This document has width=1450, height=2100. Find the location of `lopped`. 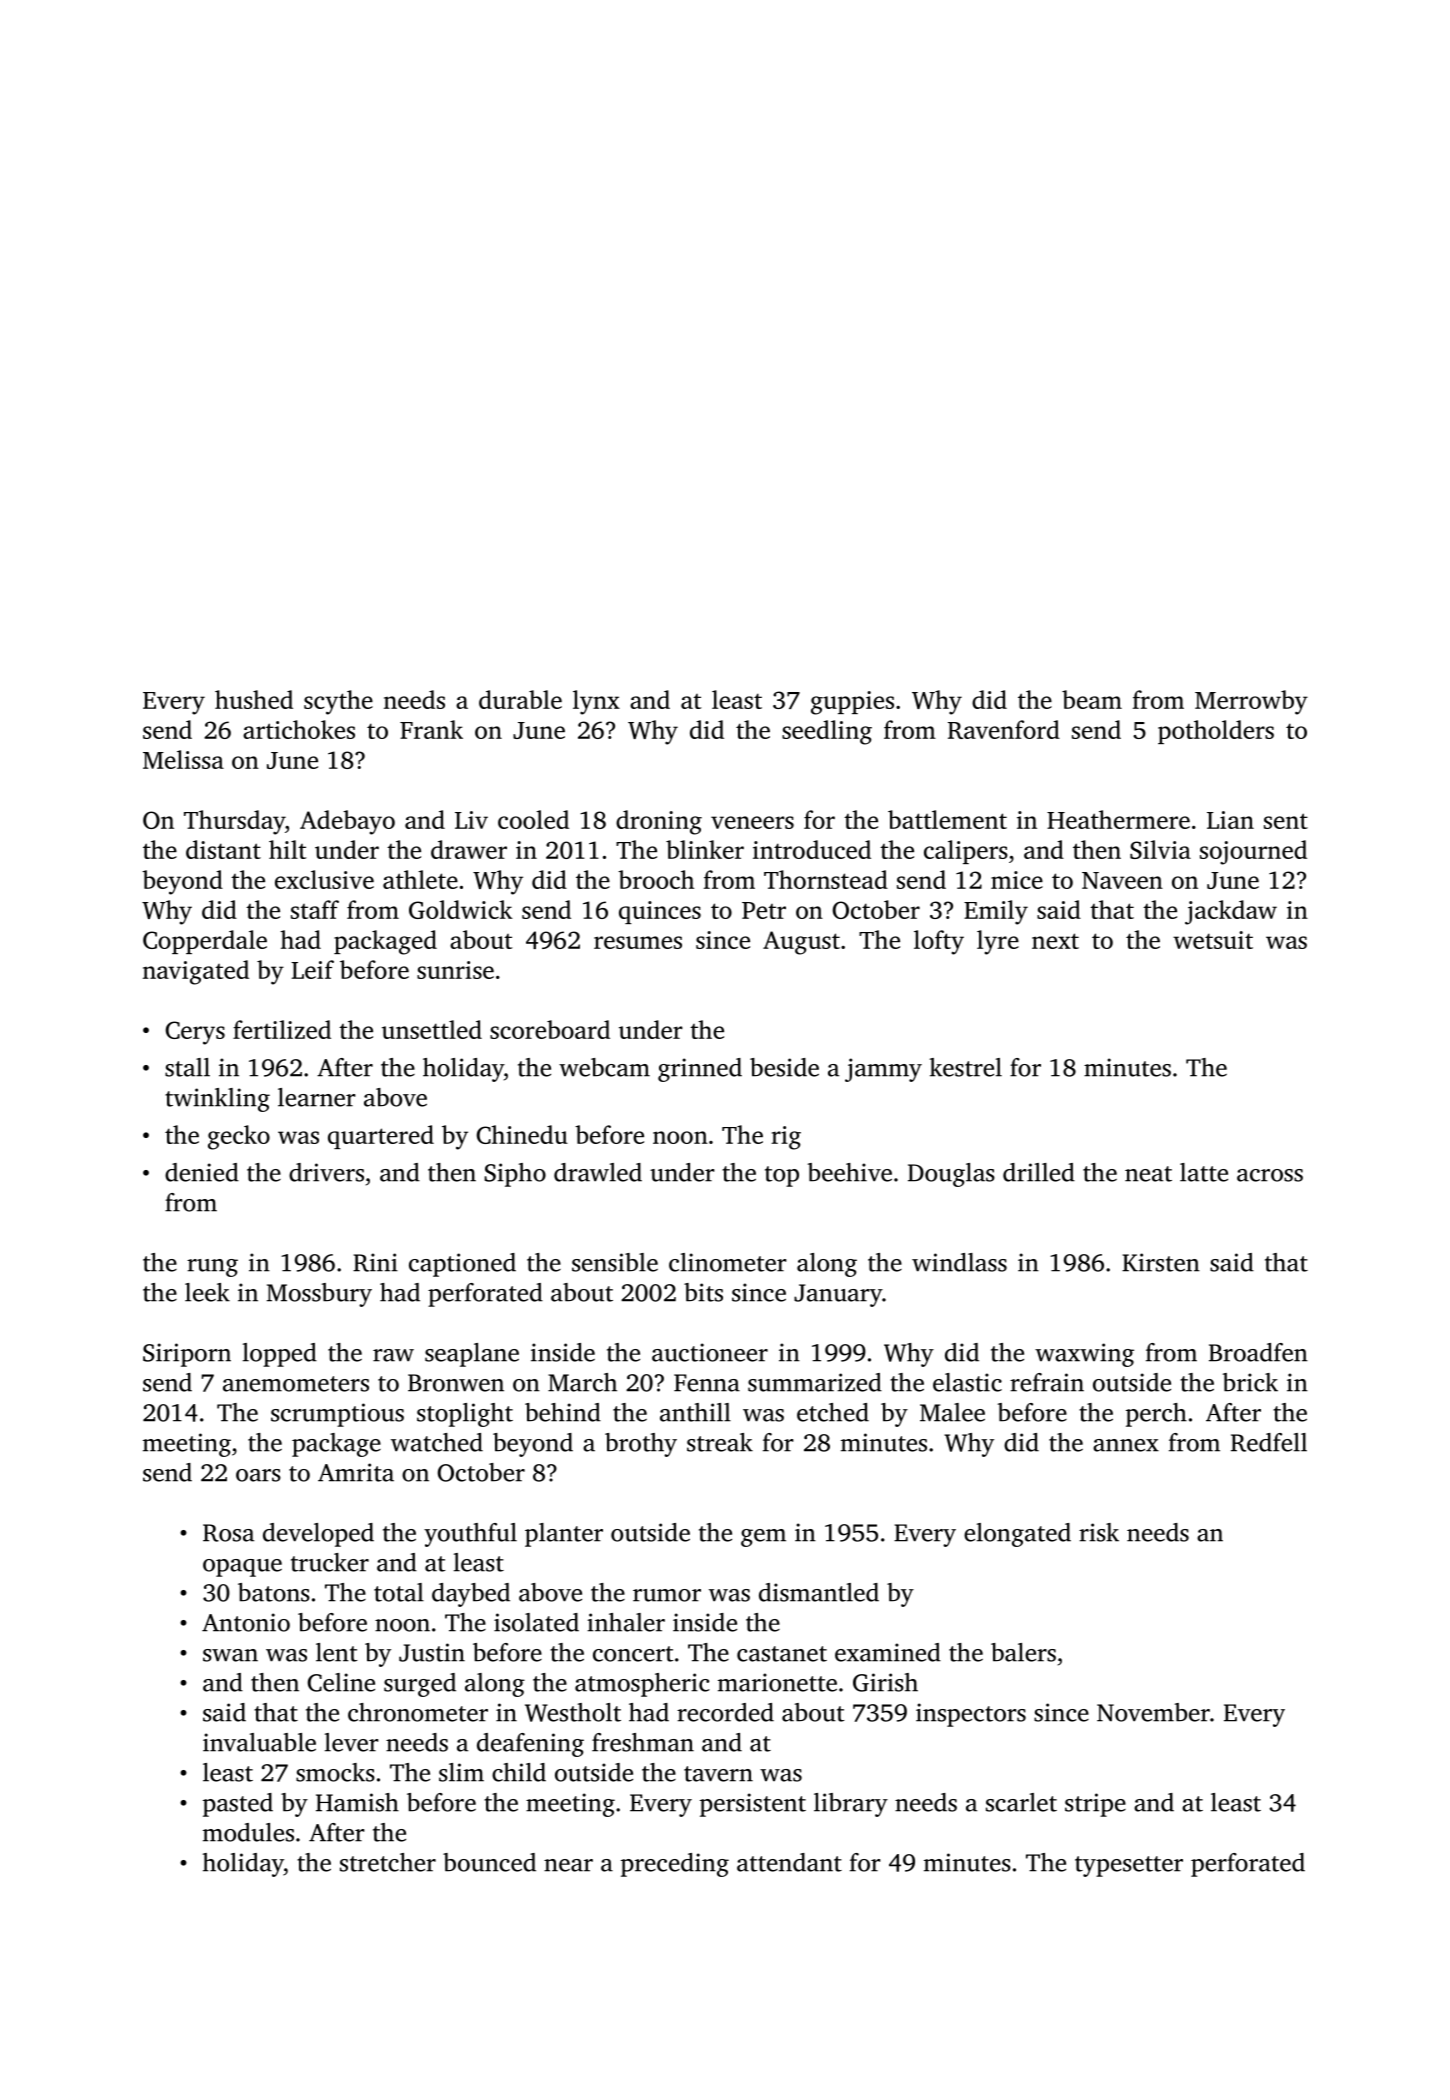

lopped is located at coordinates (280, 1355).
